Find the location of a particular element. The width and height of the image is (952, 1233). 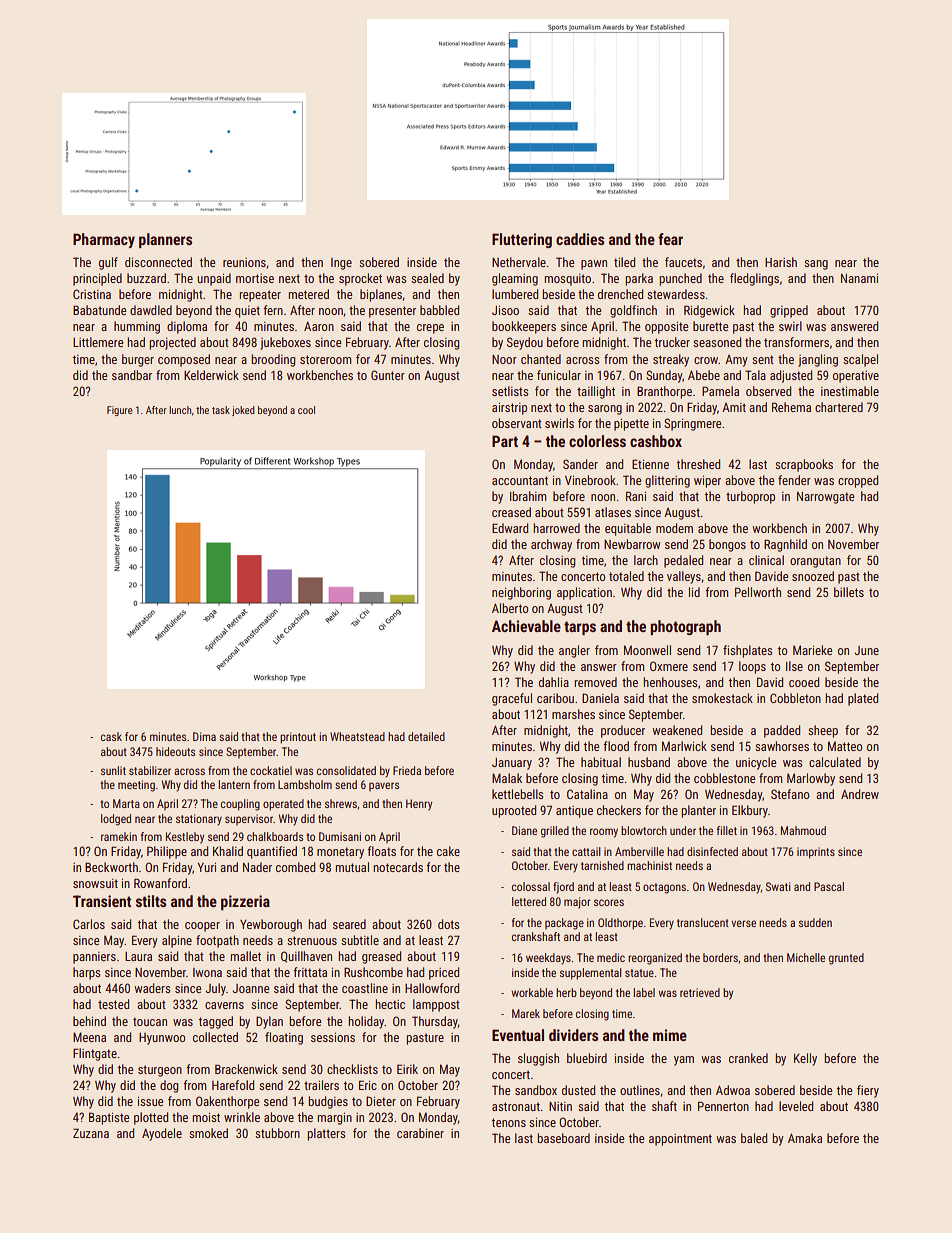

Zuzana is located at coordinates (91, 1133).
